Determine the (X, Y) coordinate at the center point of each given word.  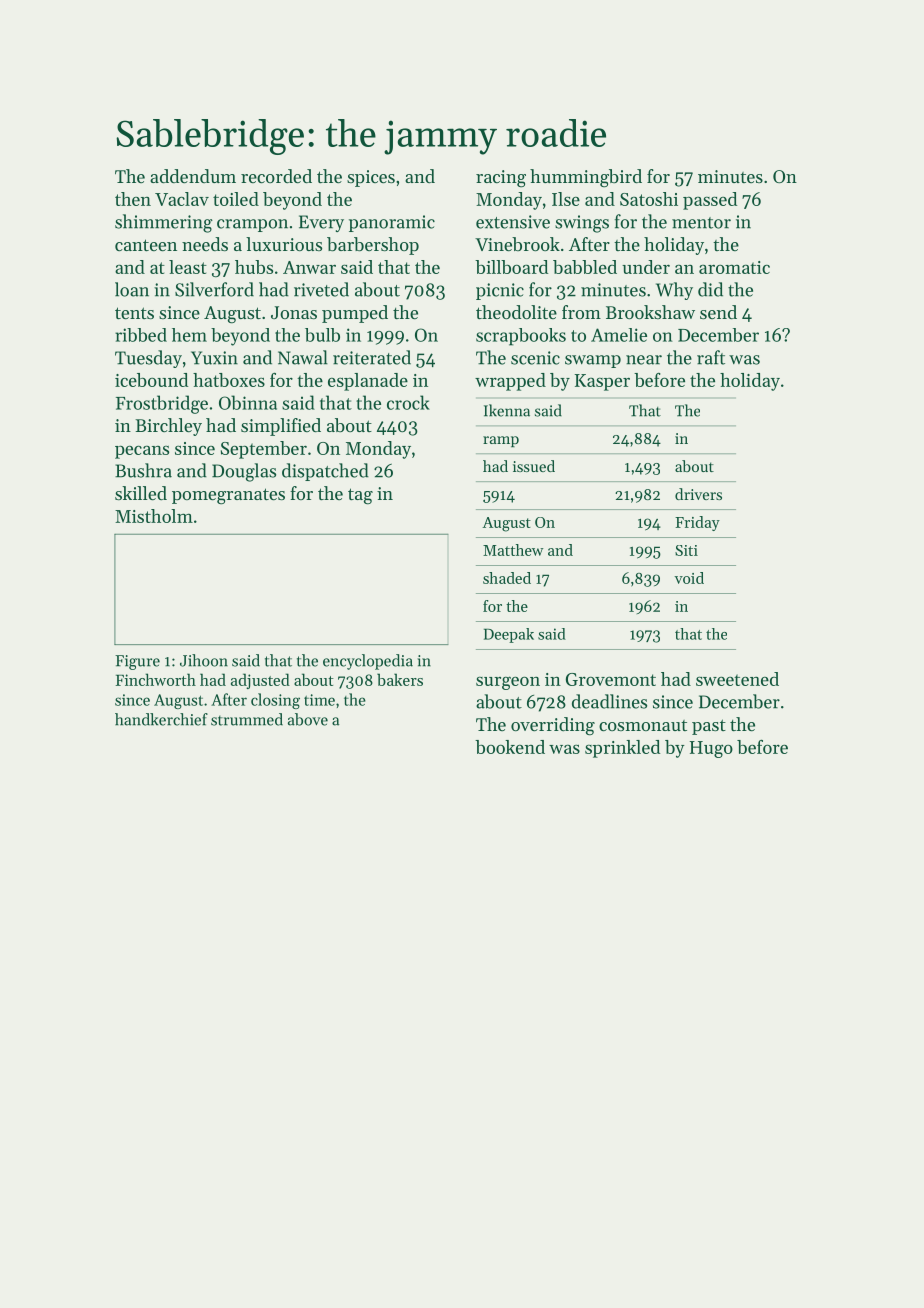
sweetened (737, 679)
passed (710, 201)
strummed (247, 719)
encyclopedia (368, 662)
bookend (510, 747)
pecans (142, 452)
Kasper (602, 382)
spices (371, 178)
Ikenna (507, 410)
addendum (193, 176)
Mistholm (154, 516)
